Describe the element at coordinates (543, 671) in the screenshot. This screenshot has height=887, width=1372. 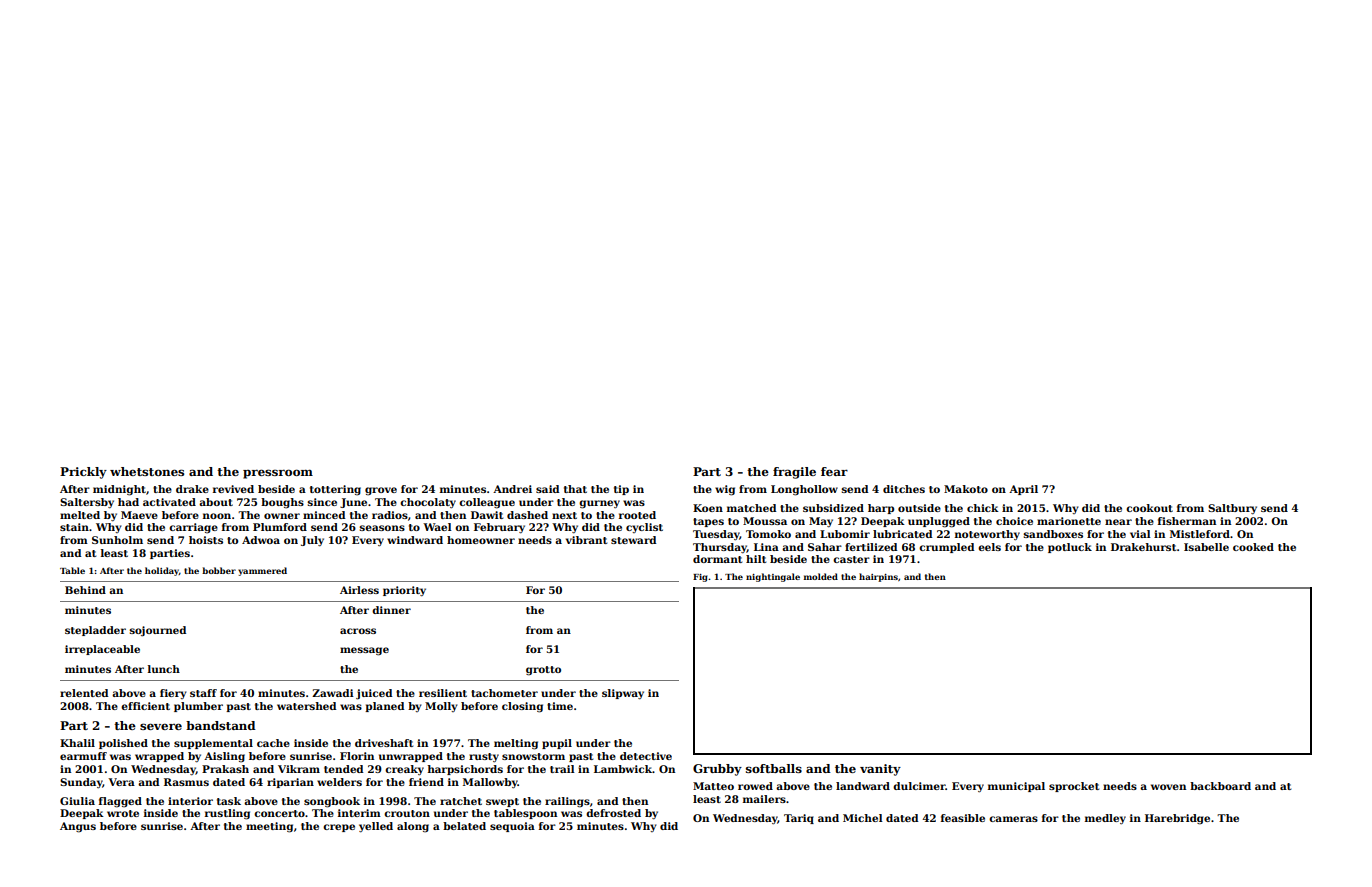
I see `grotto` at that location.
